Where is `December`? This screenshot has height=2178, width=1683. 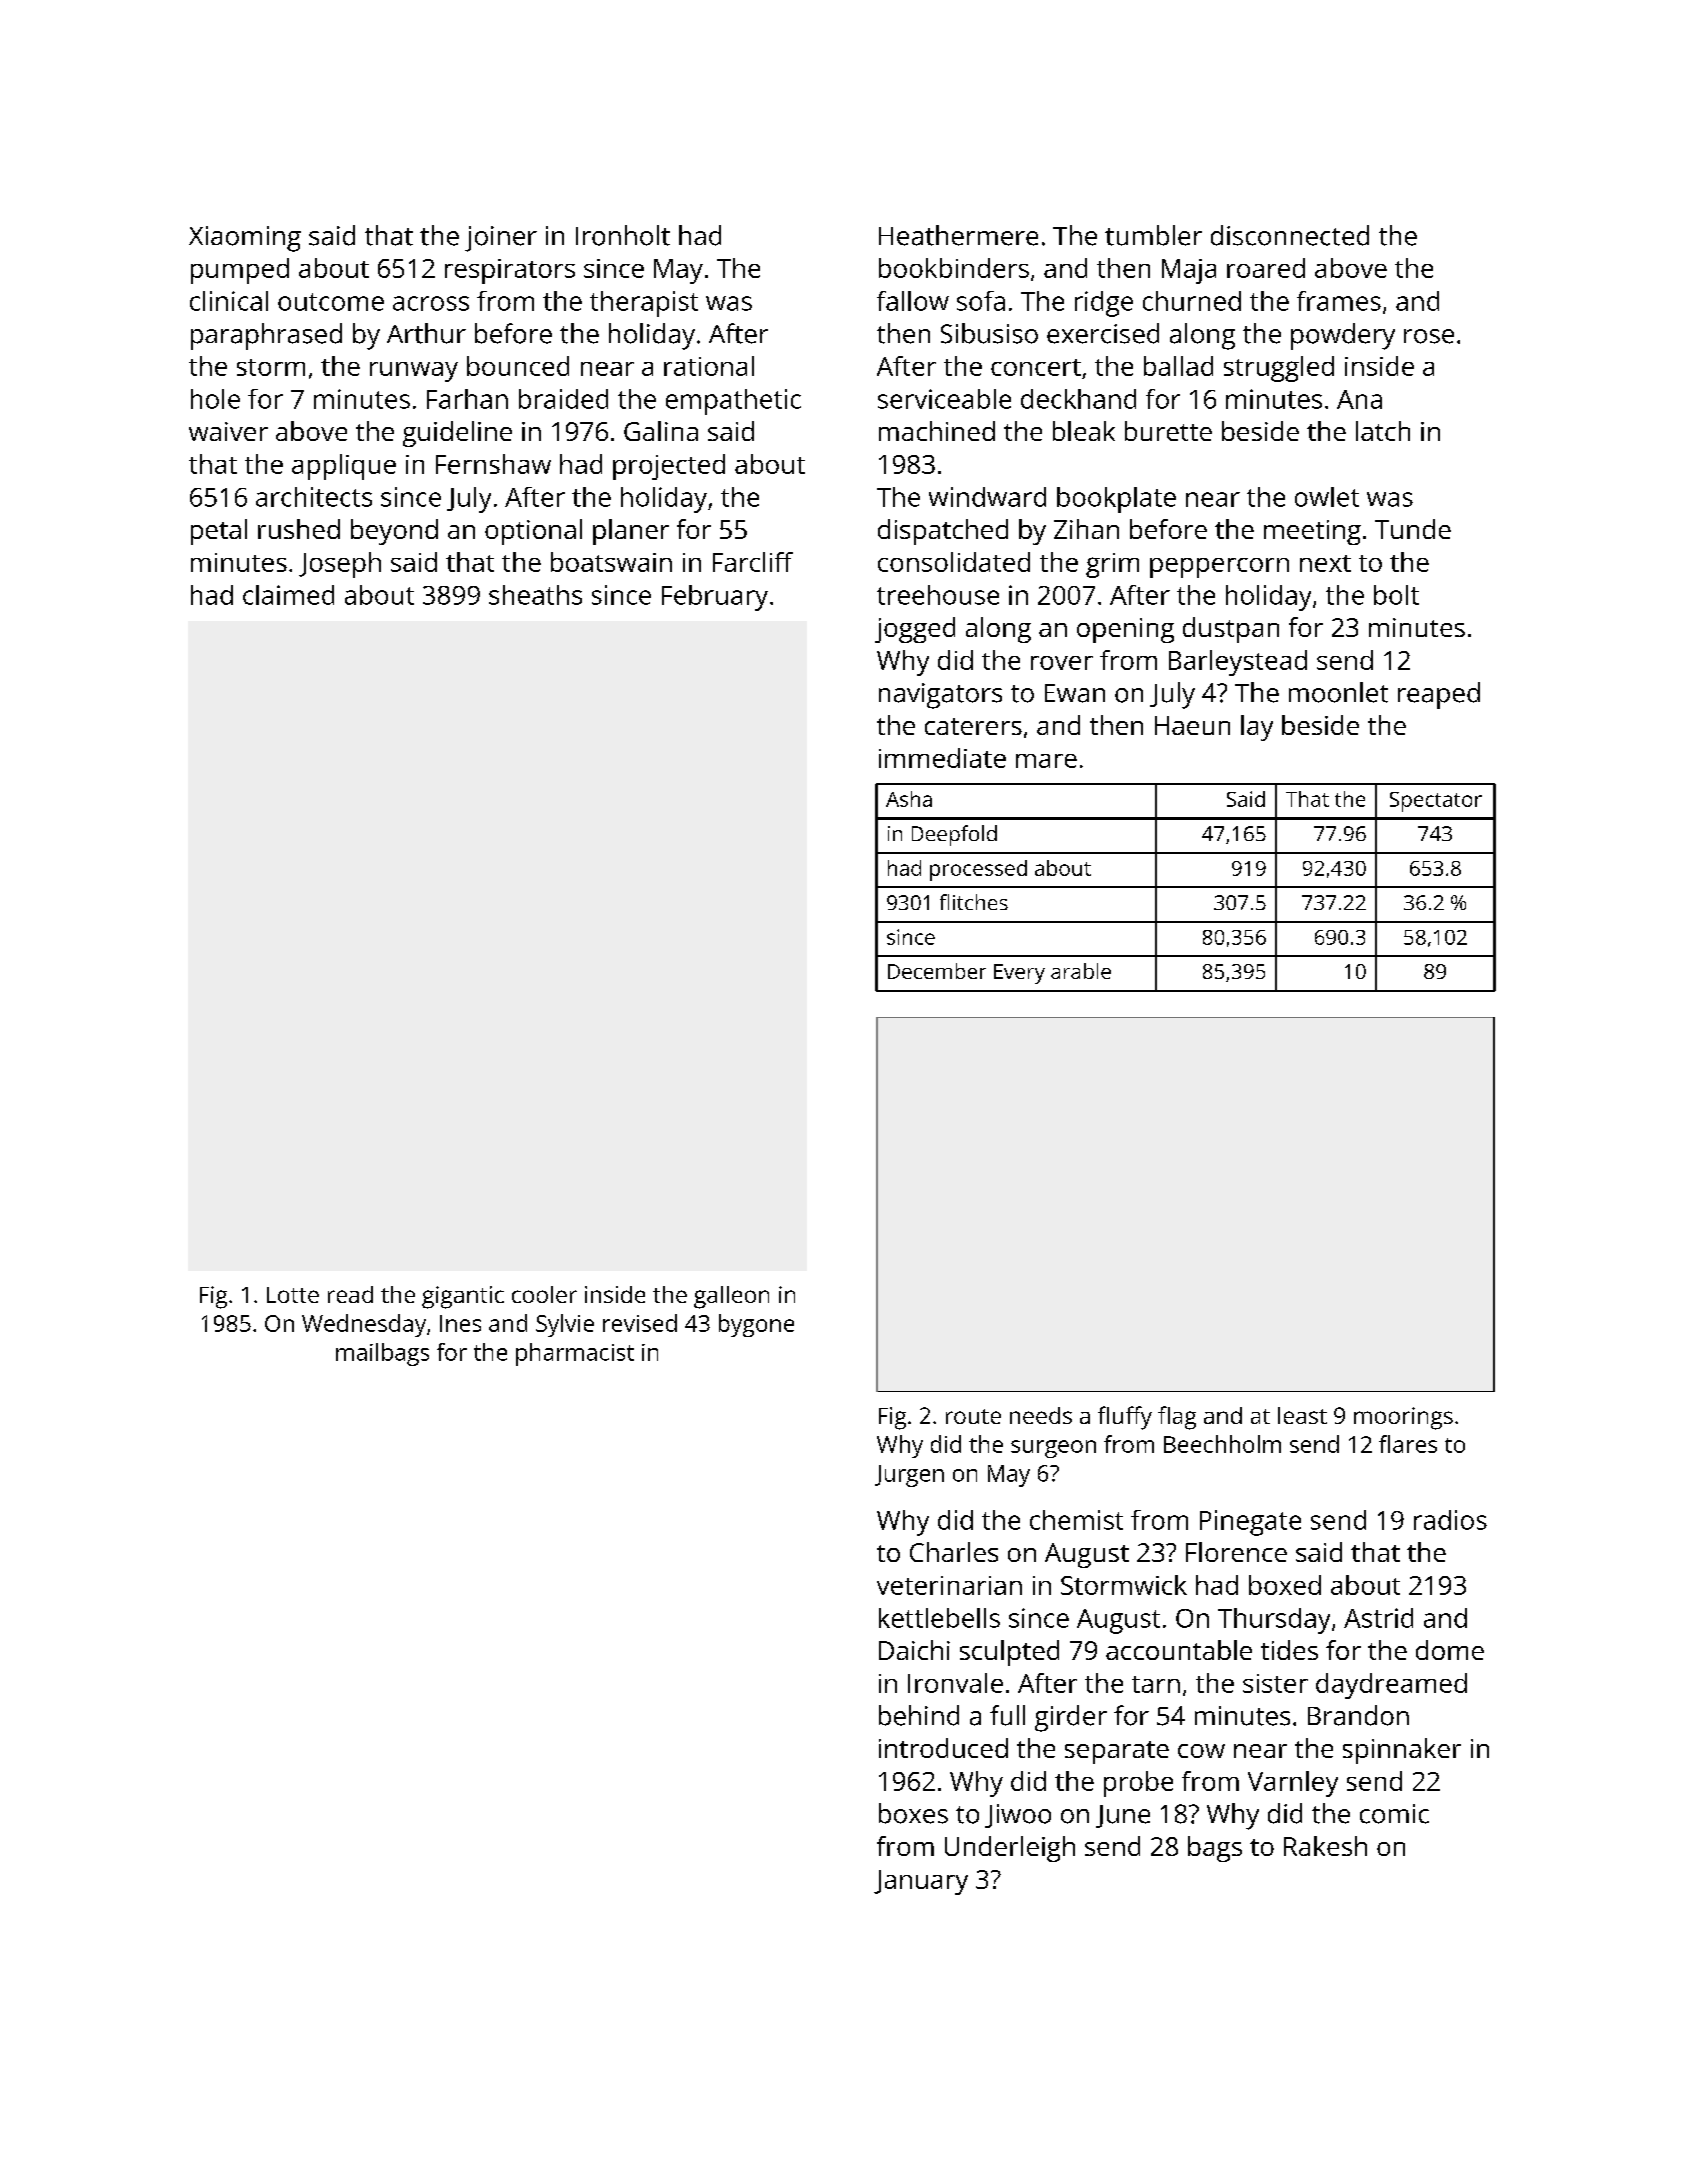 December is located at coordinates (937, 971).
